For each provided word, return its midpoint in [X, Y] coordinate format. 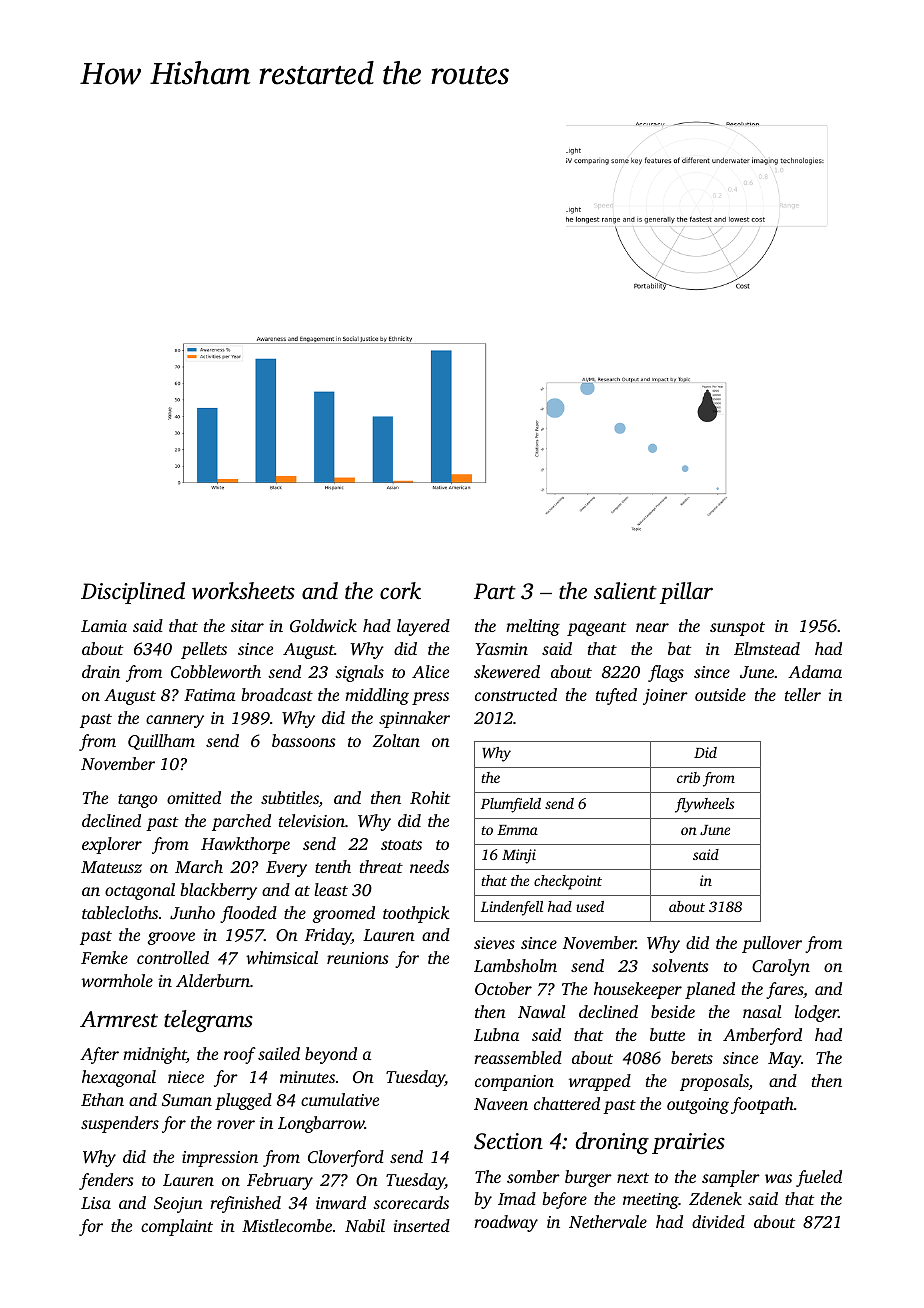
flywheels [704, 805]
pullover [772, 944]
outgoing [698, 1106]
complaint [177, 1227]
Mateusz [111, 867]
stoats [401, 845]
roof [240, 1055]
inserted [422, 1225]
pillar [686, 593]
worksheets [243, 591]
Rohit [430, 797]
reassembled [518, 1057]
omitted [194, 797]
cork [400, 591]
